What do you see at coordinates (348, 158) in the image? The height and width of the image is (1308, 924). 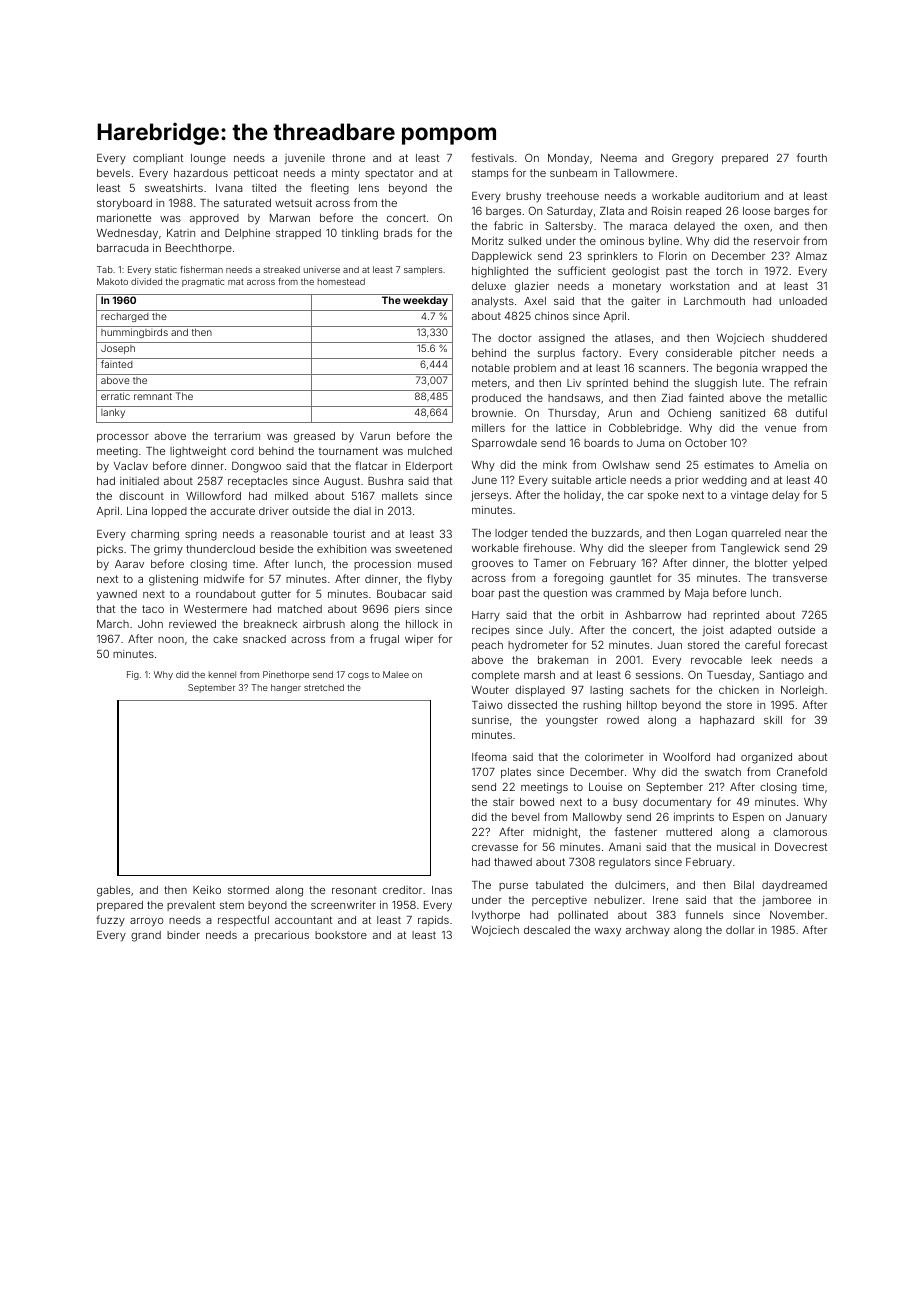 I see `throne` at bounding box center [348, 158].
